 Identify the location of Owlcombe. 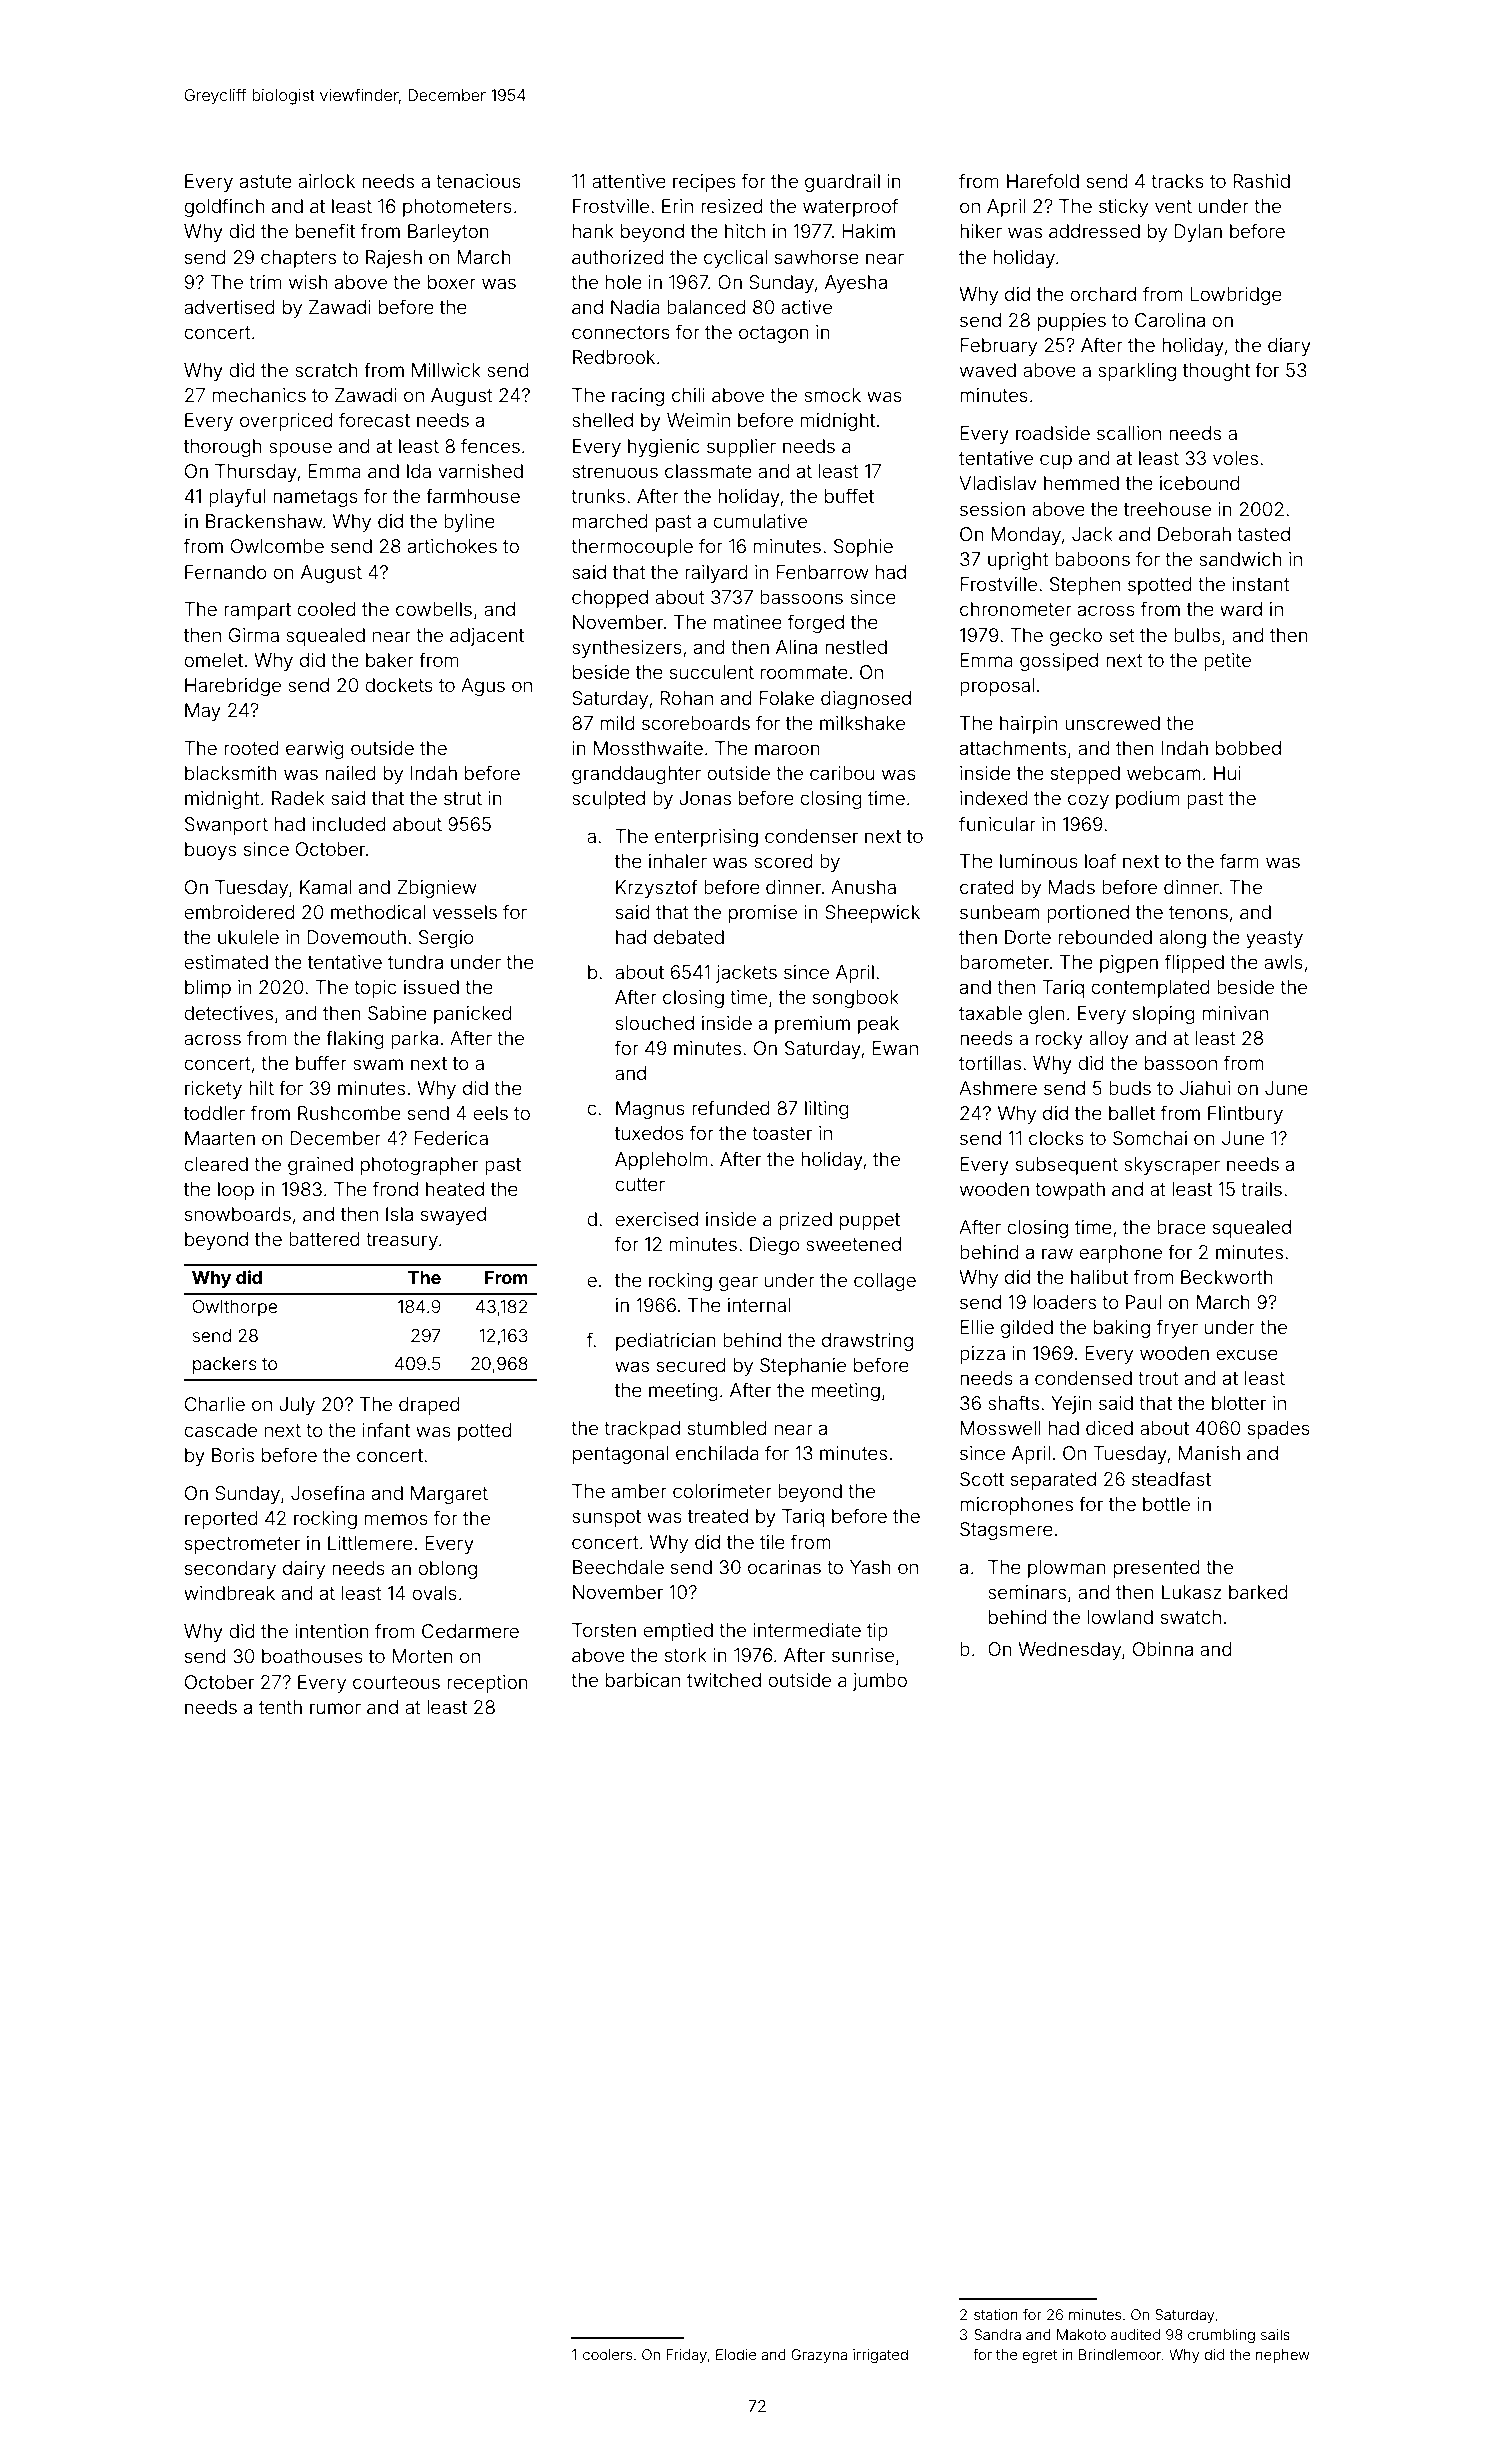
(277, 546).
